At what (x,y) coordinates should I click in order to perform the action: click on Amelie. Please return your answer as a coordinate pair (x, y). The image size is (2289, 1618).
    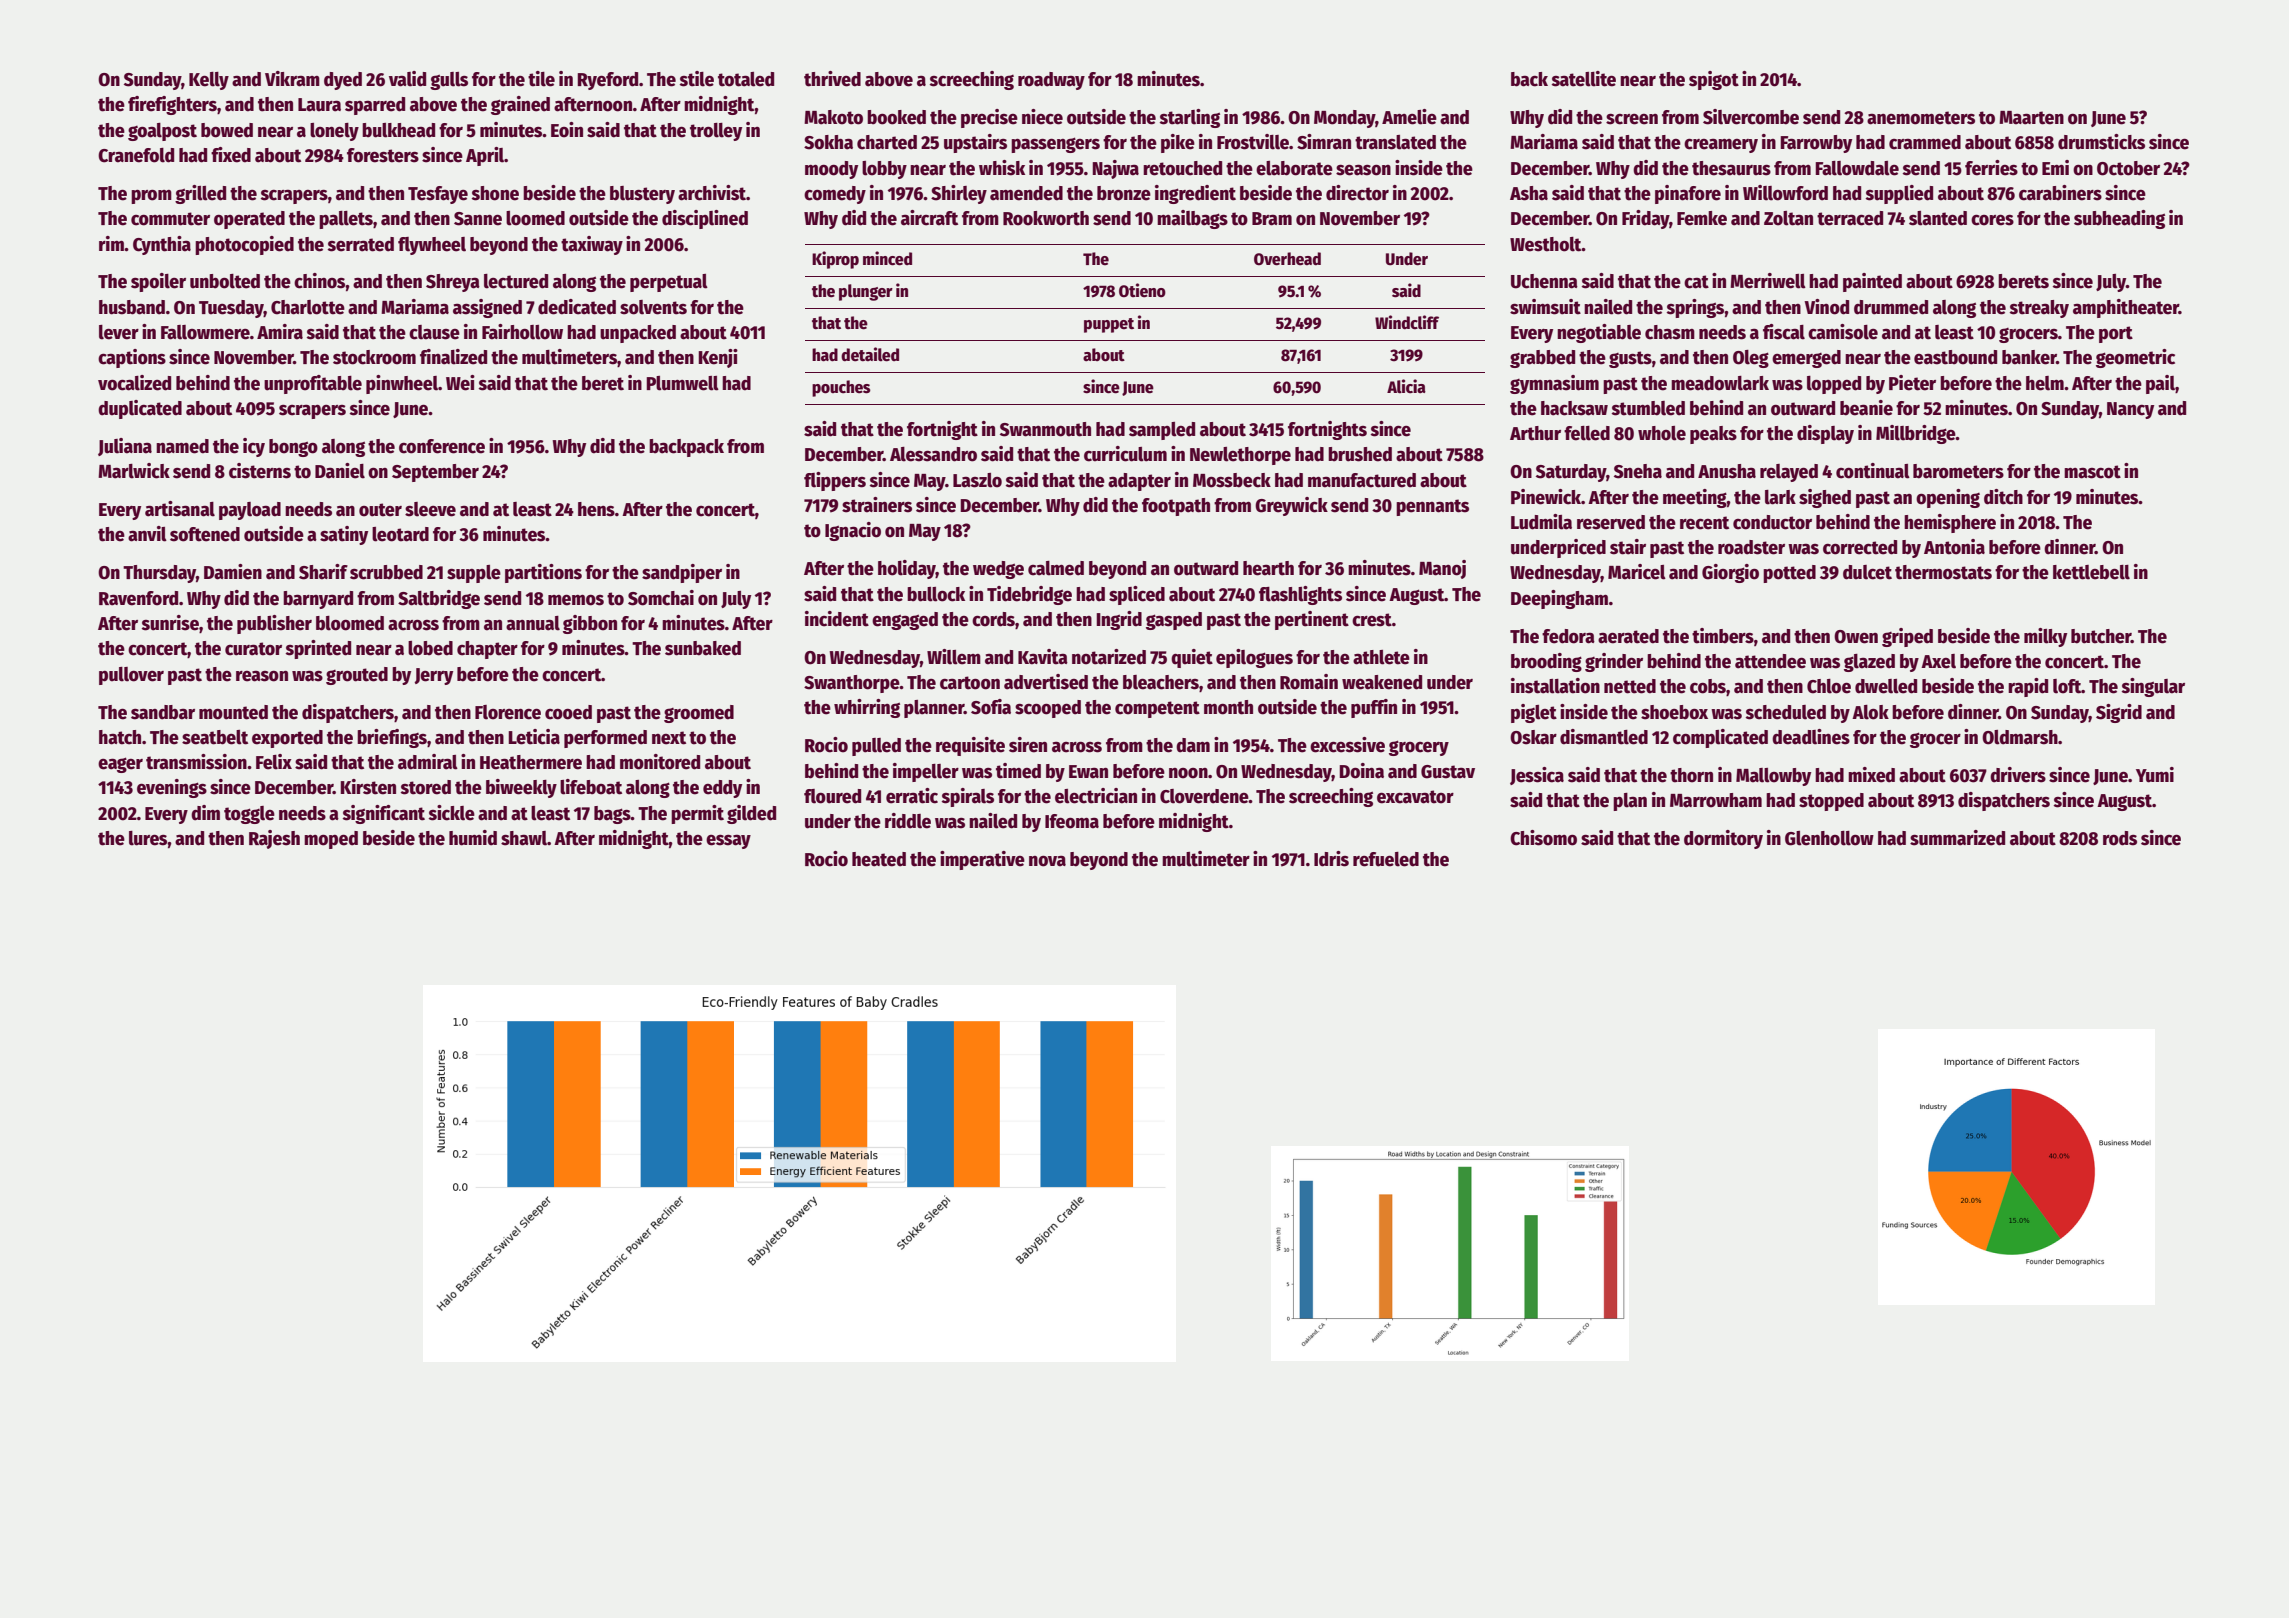
    Looking at the image, I should click on (1409, 117).
